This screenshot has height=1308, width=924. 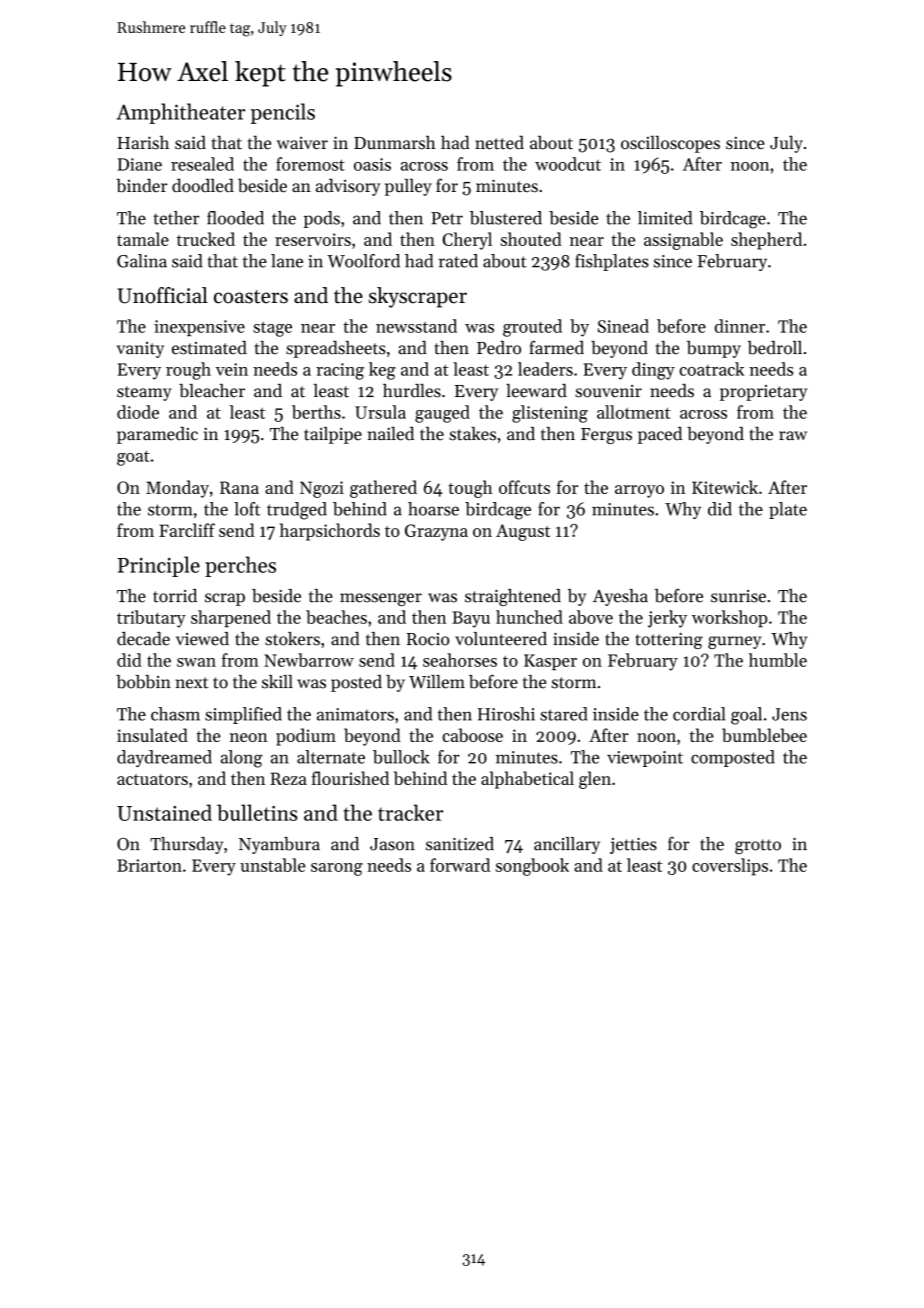 I want to click on doodled, so click(x=203, y=185).
